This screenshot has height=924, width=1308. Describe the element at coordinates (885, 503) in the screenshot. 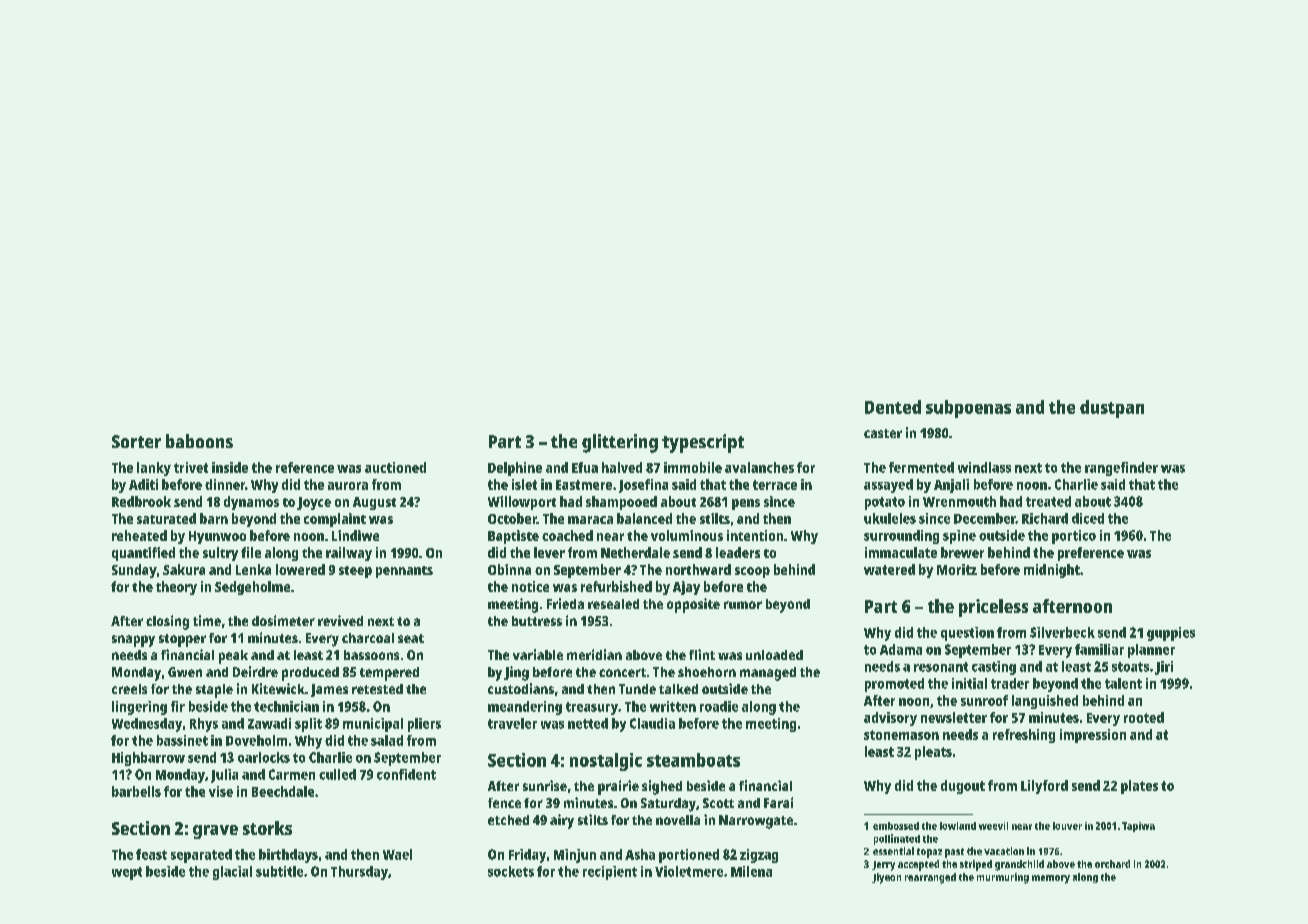

I see `potato` at that location.
